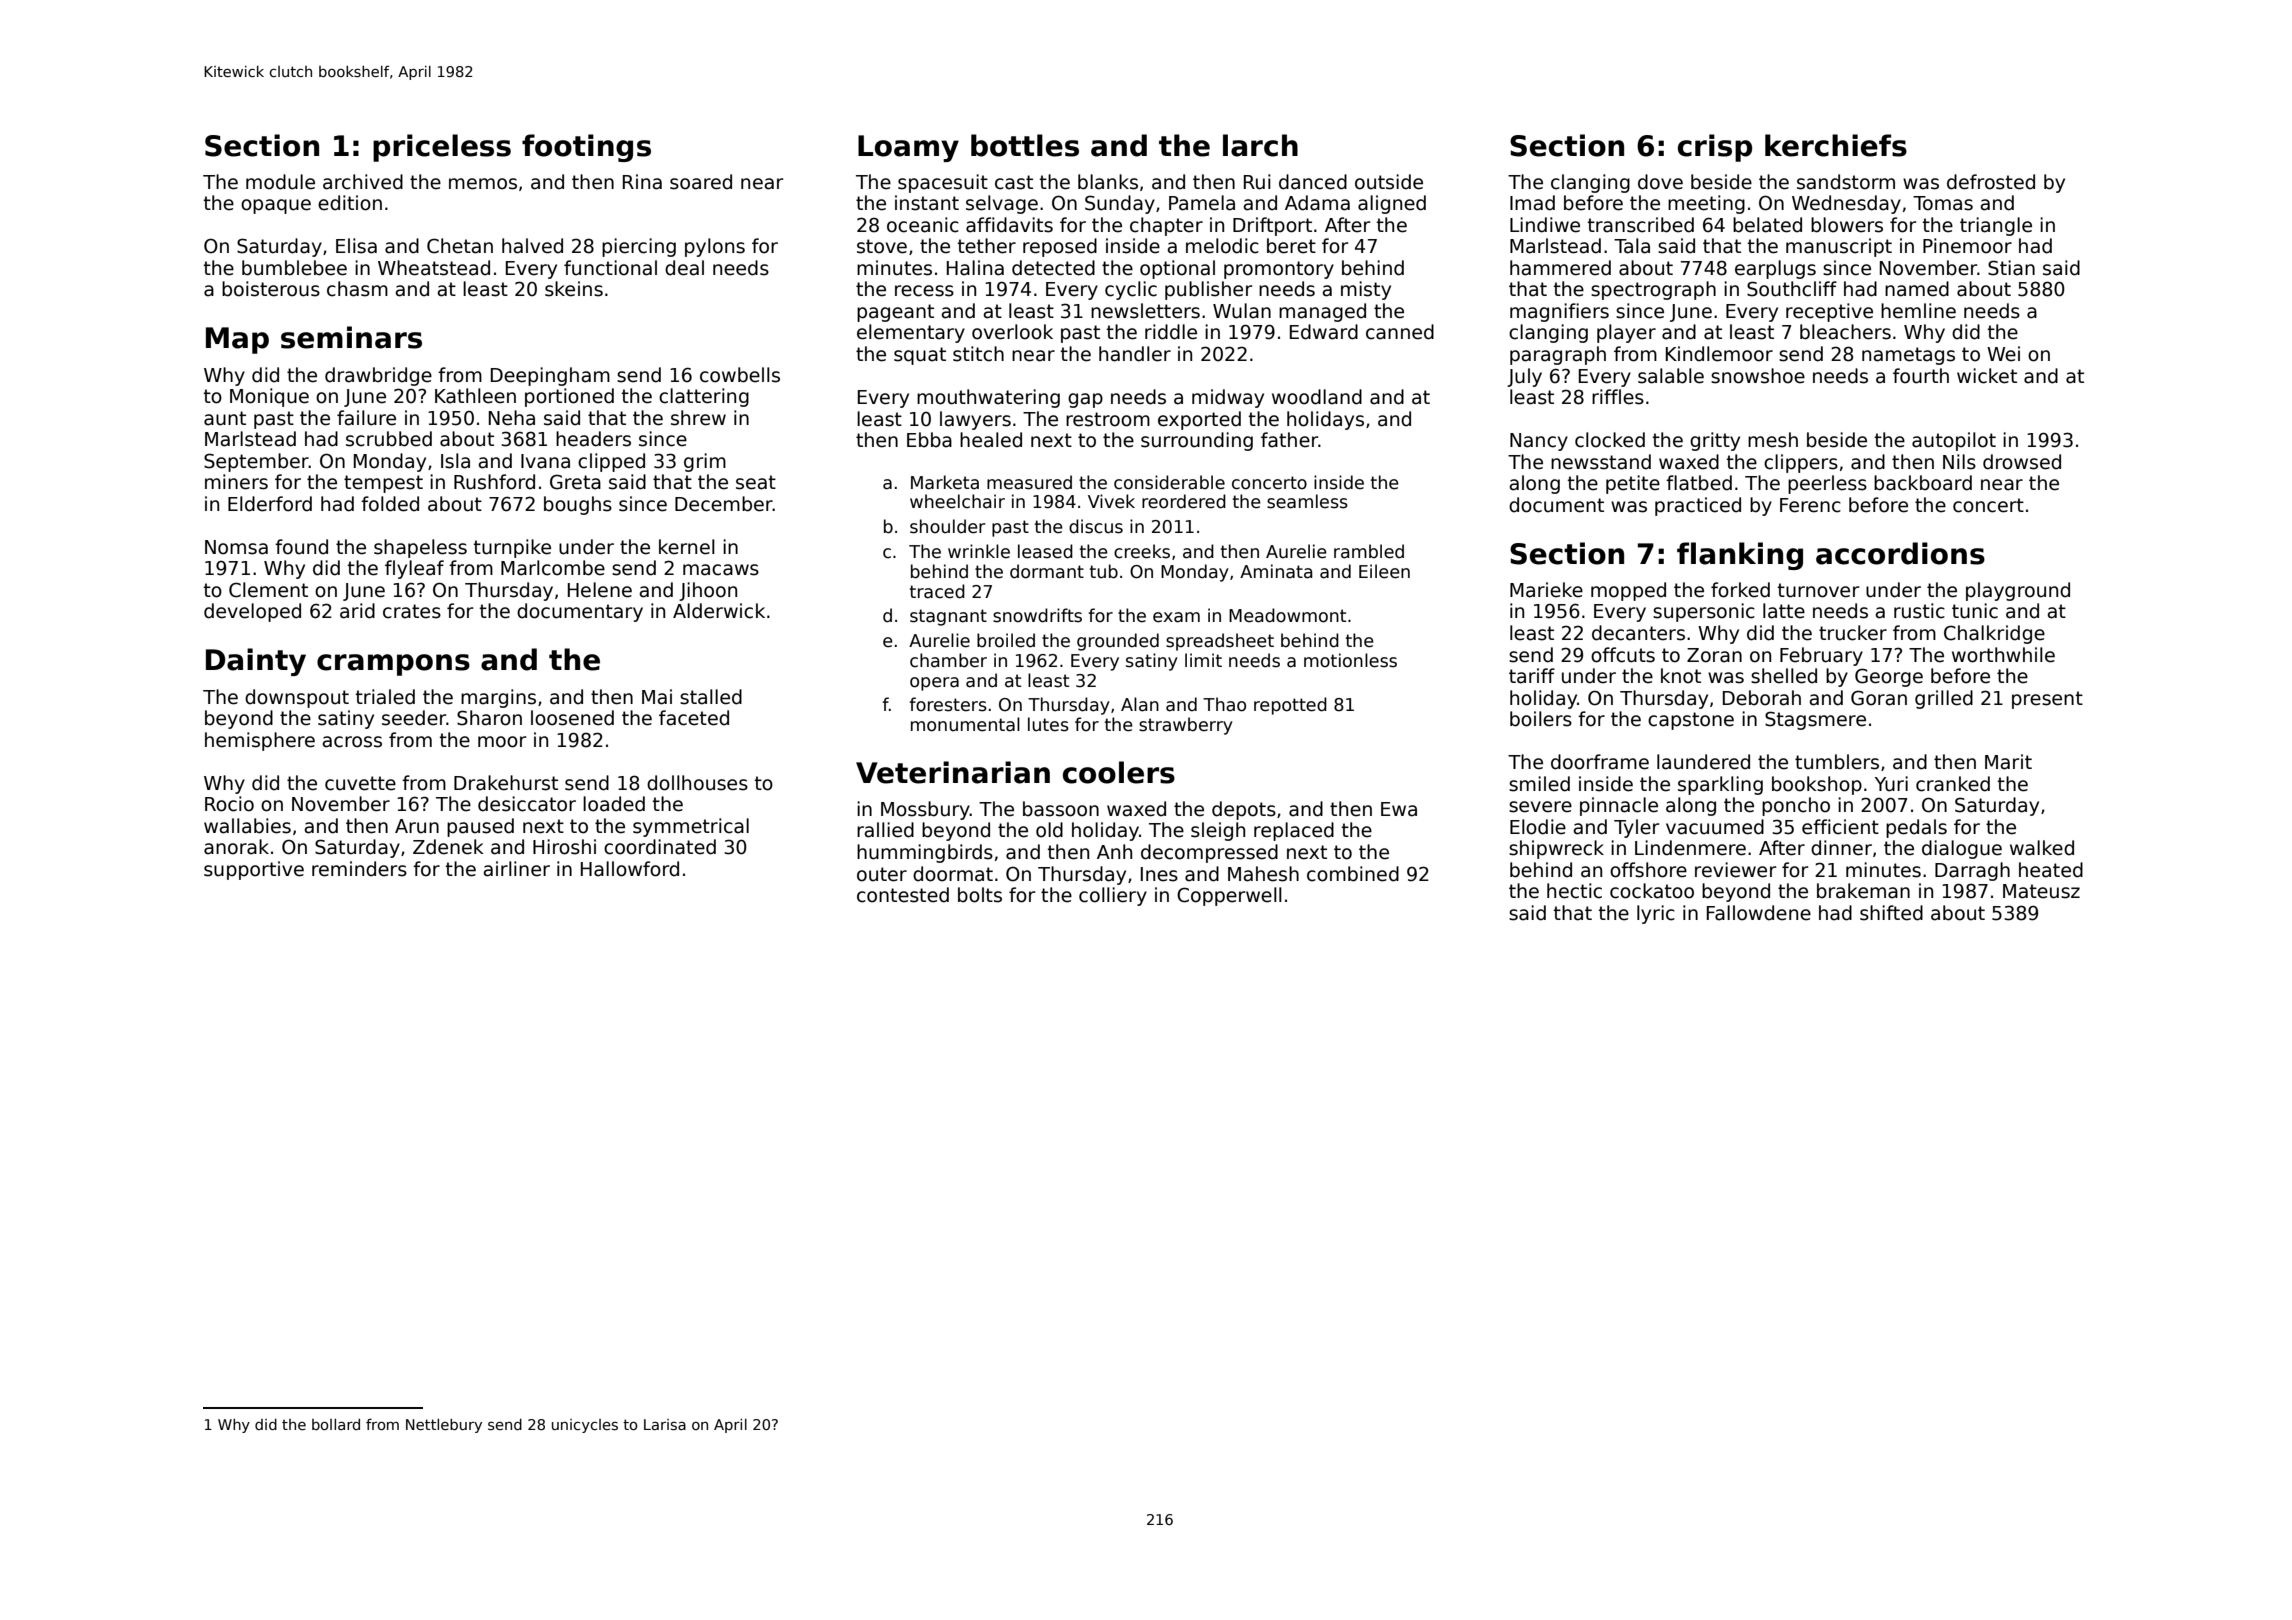 This document has width=2292, height=1620. I want to click on accordions, so click(1900, 553).
